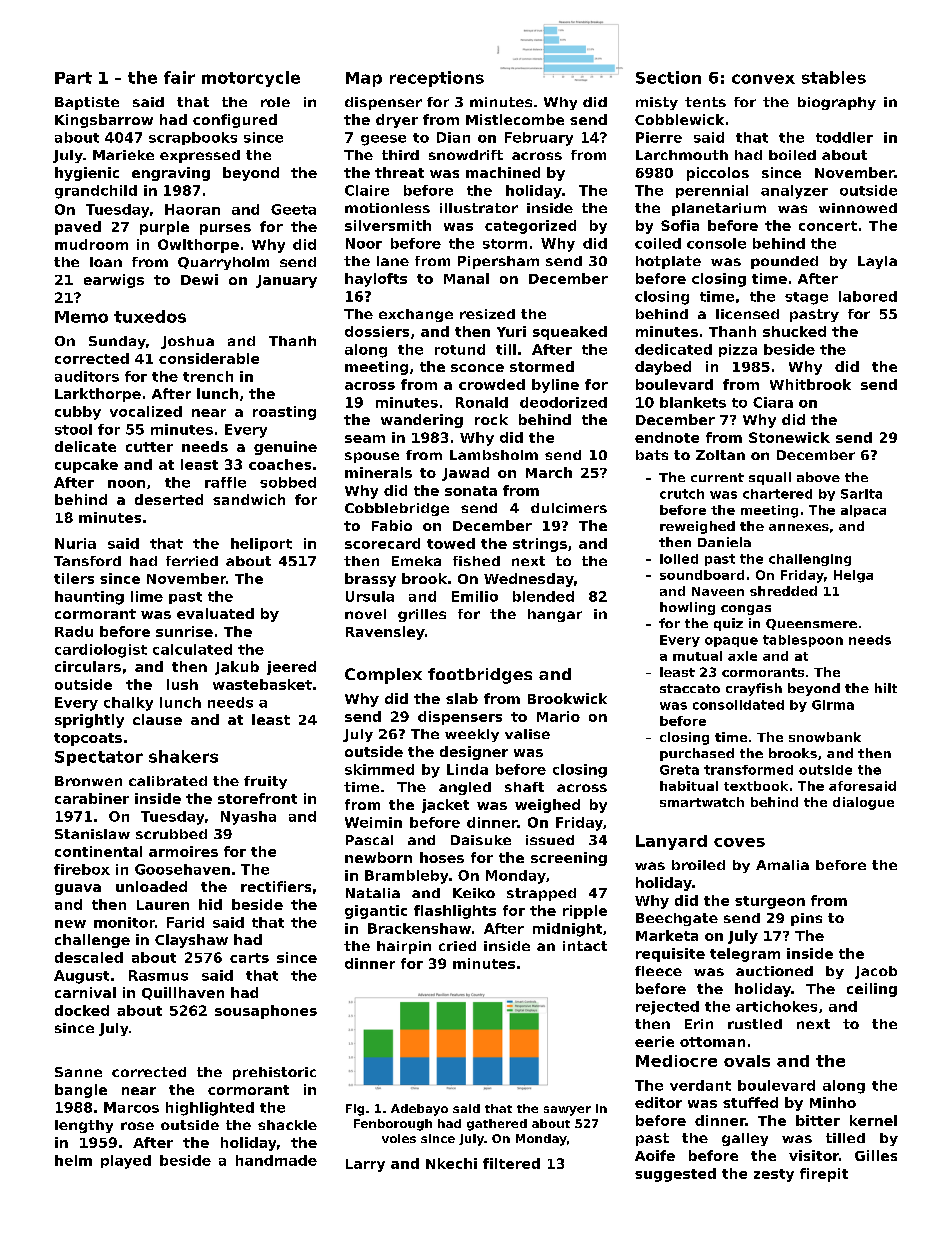 The width and height of the image is (952, 1233). I want to click on stables, so click(834, 77).
